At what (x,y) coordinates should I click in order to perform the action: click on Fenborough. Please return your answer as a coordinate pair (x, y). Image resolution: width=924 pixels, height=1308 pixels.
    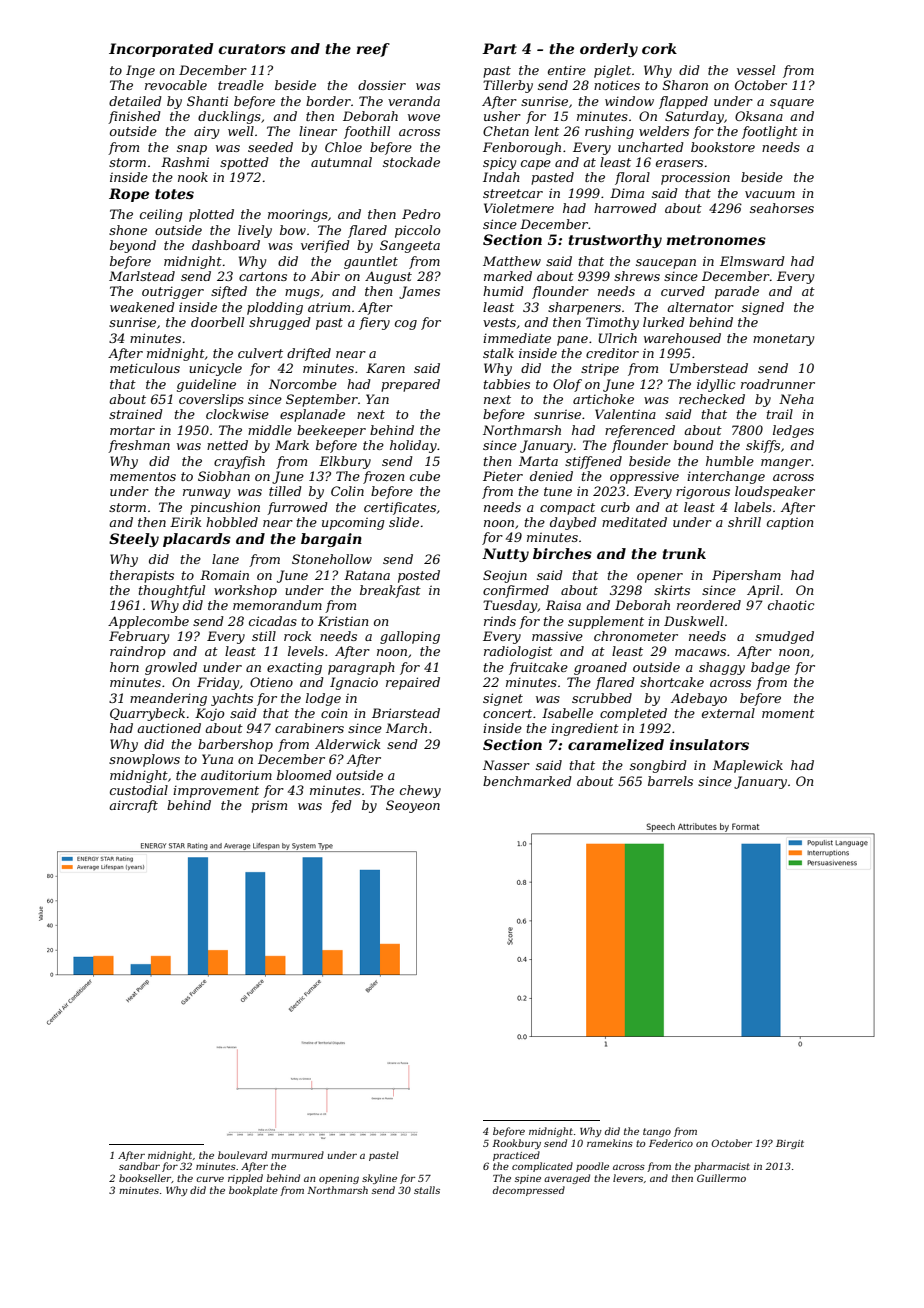
    Looking at the image, I should click on (522, 148).
